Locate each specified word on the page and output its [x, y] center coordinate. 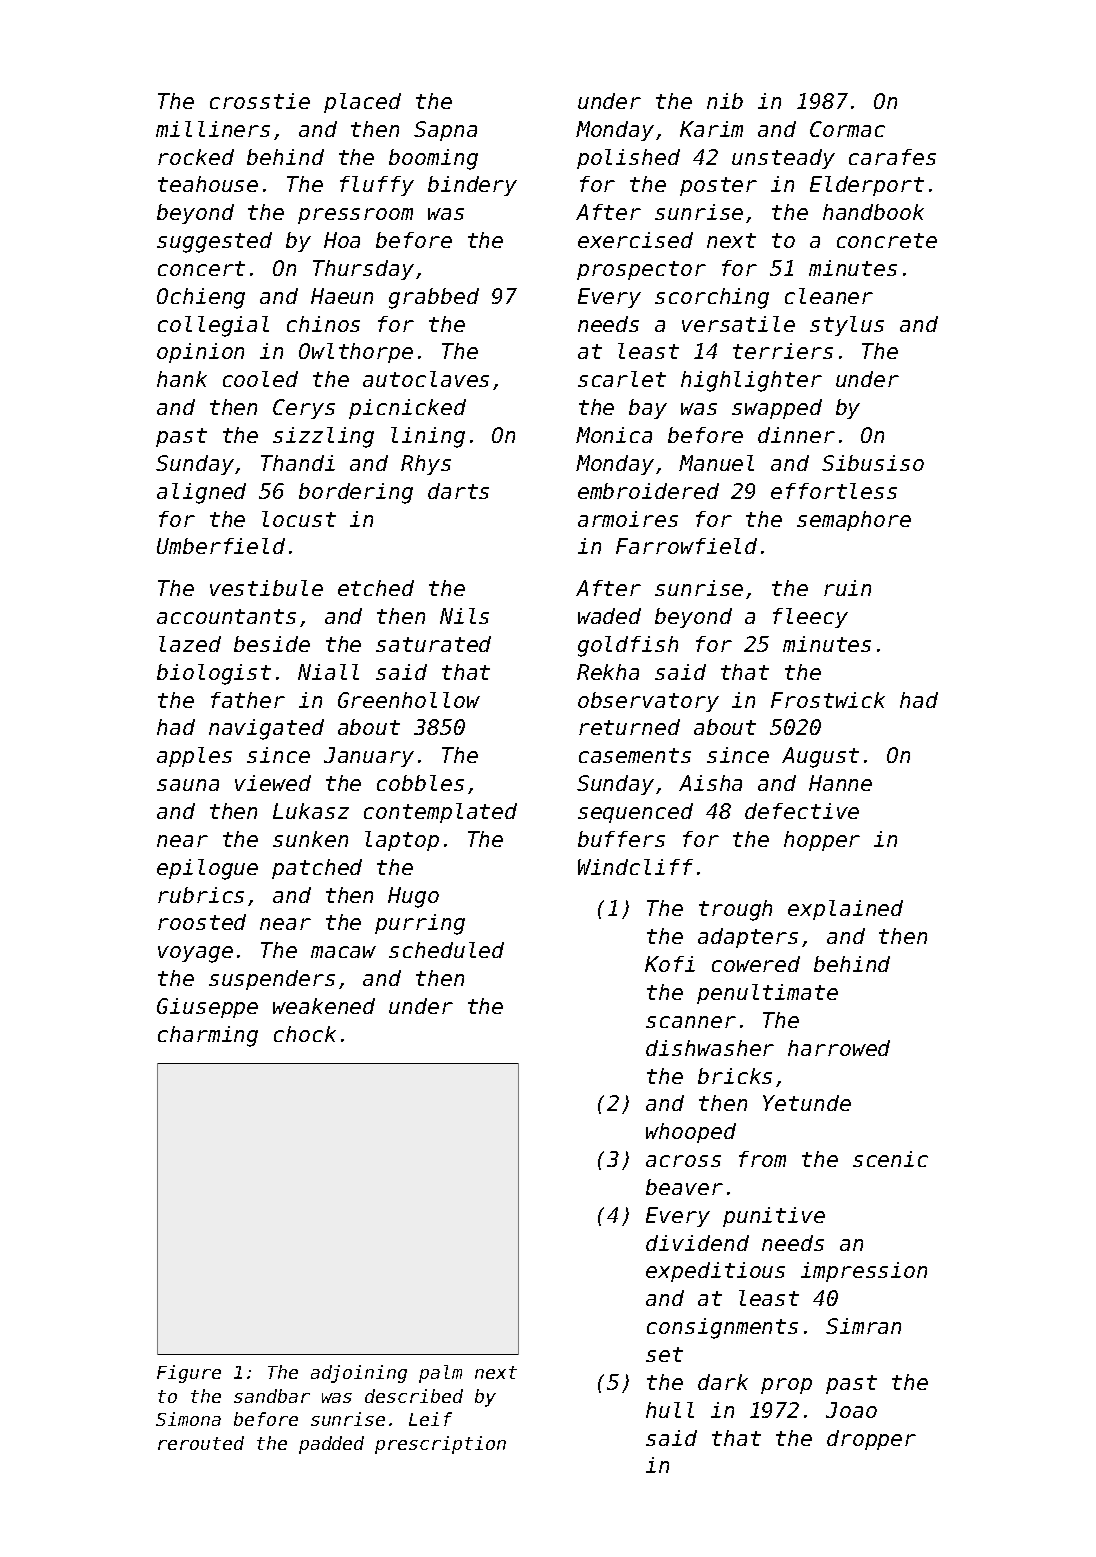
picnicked [407, 409]
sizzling [323, 437]
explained [845, 910]
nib [725, 101]
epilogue [207, 869]
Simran [863, 1326]
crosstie [260, 101]
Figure [189, 1374]
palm [440, 1374]
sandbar [272, 1396]
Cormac [847, 129]
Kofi [670, 964]
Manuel [716, 463]
